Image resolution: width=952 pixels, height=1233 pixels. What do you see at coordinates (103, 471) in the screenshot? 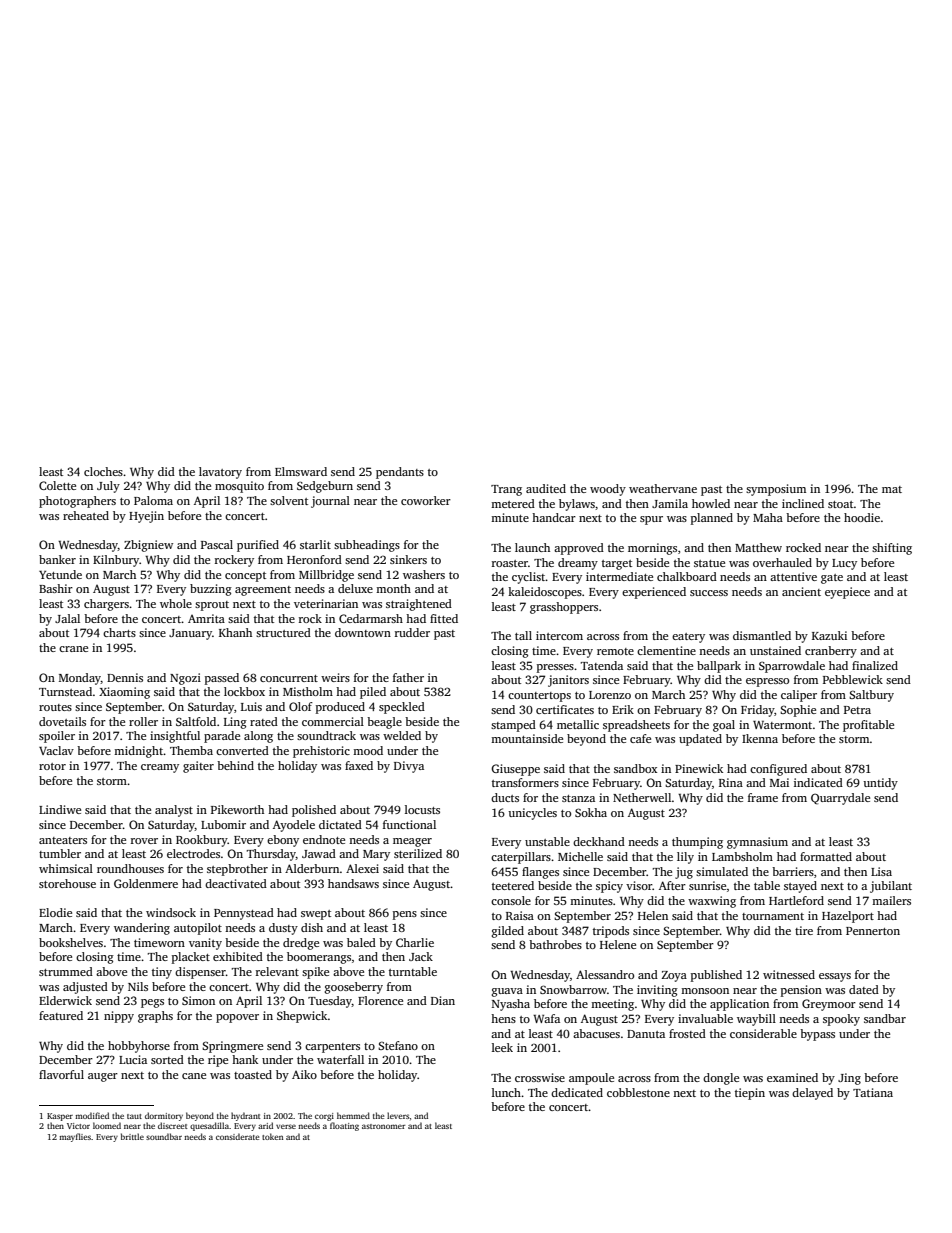
I see `cloches` at bounding box center [103, 471].
